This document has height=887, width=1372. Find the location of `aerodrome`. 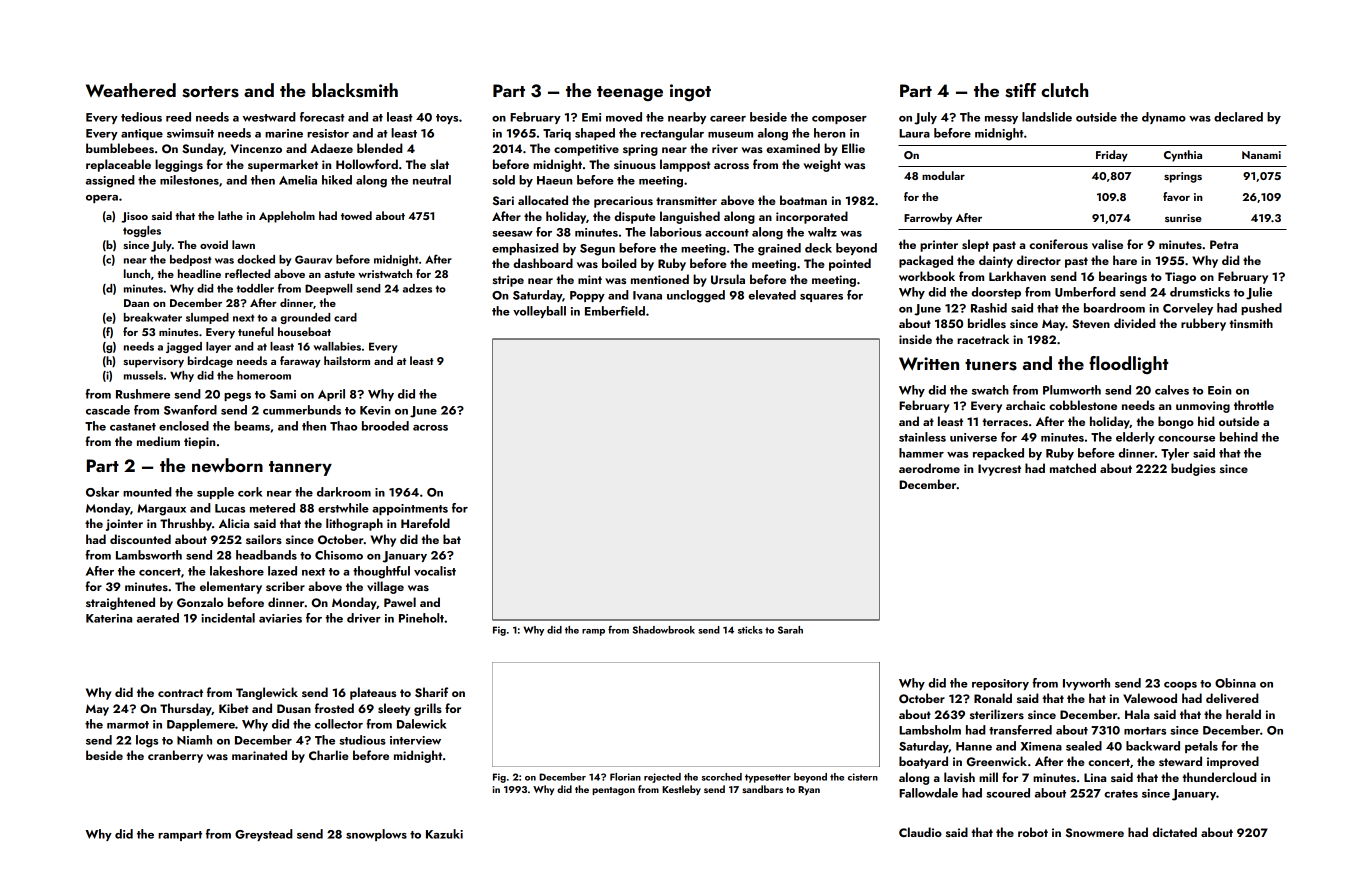

aerodrome is located at coordinates (929, 468).
